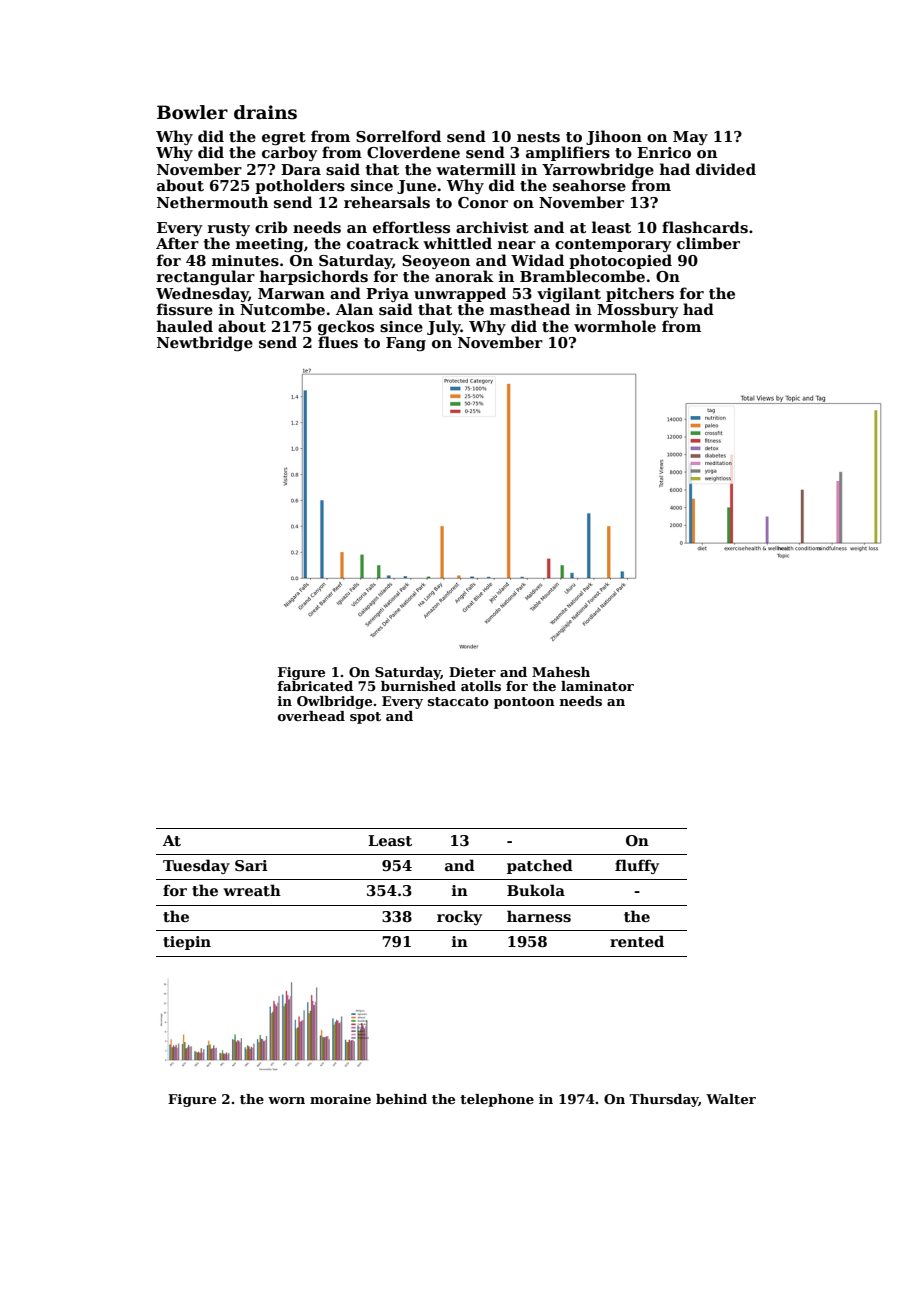 This screenshot has height=1311, width=924. What do you see at coordinates (300, 186) in the screenshot?
I see `potholders` at bounding box center [300, 186].
